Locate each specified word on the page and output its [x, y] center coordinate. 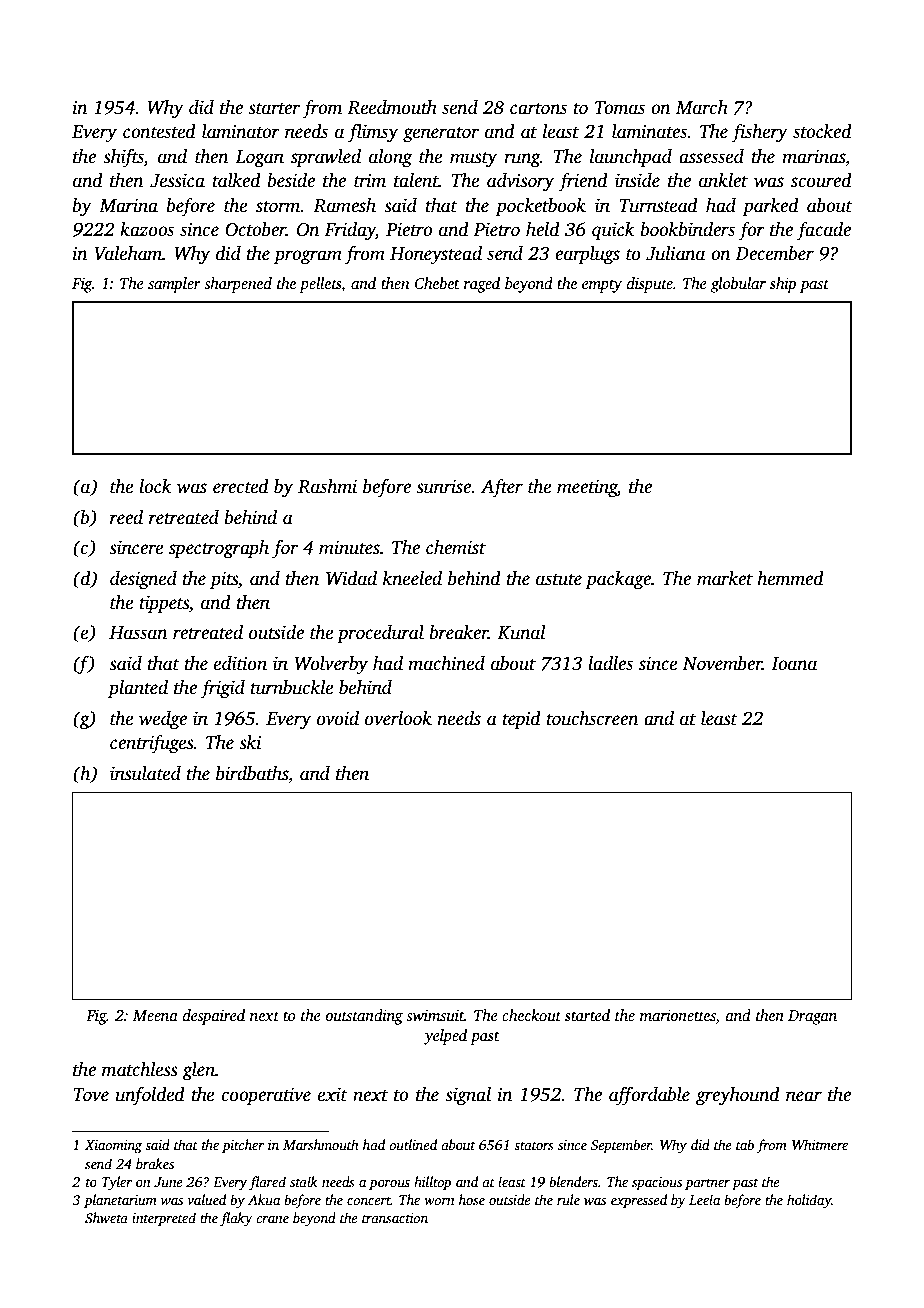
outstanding [364, 1017]
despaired [214, 1017]
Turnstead [658, 205]
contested [159, 131]
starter [274, 109]
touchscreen [592, 718]
